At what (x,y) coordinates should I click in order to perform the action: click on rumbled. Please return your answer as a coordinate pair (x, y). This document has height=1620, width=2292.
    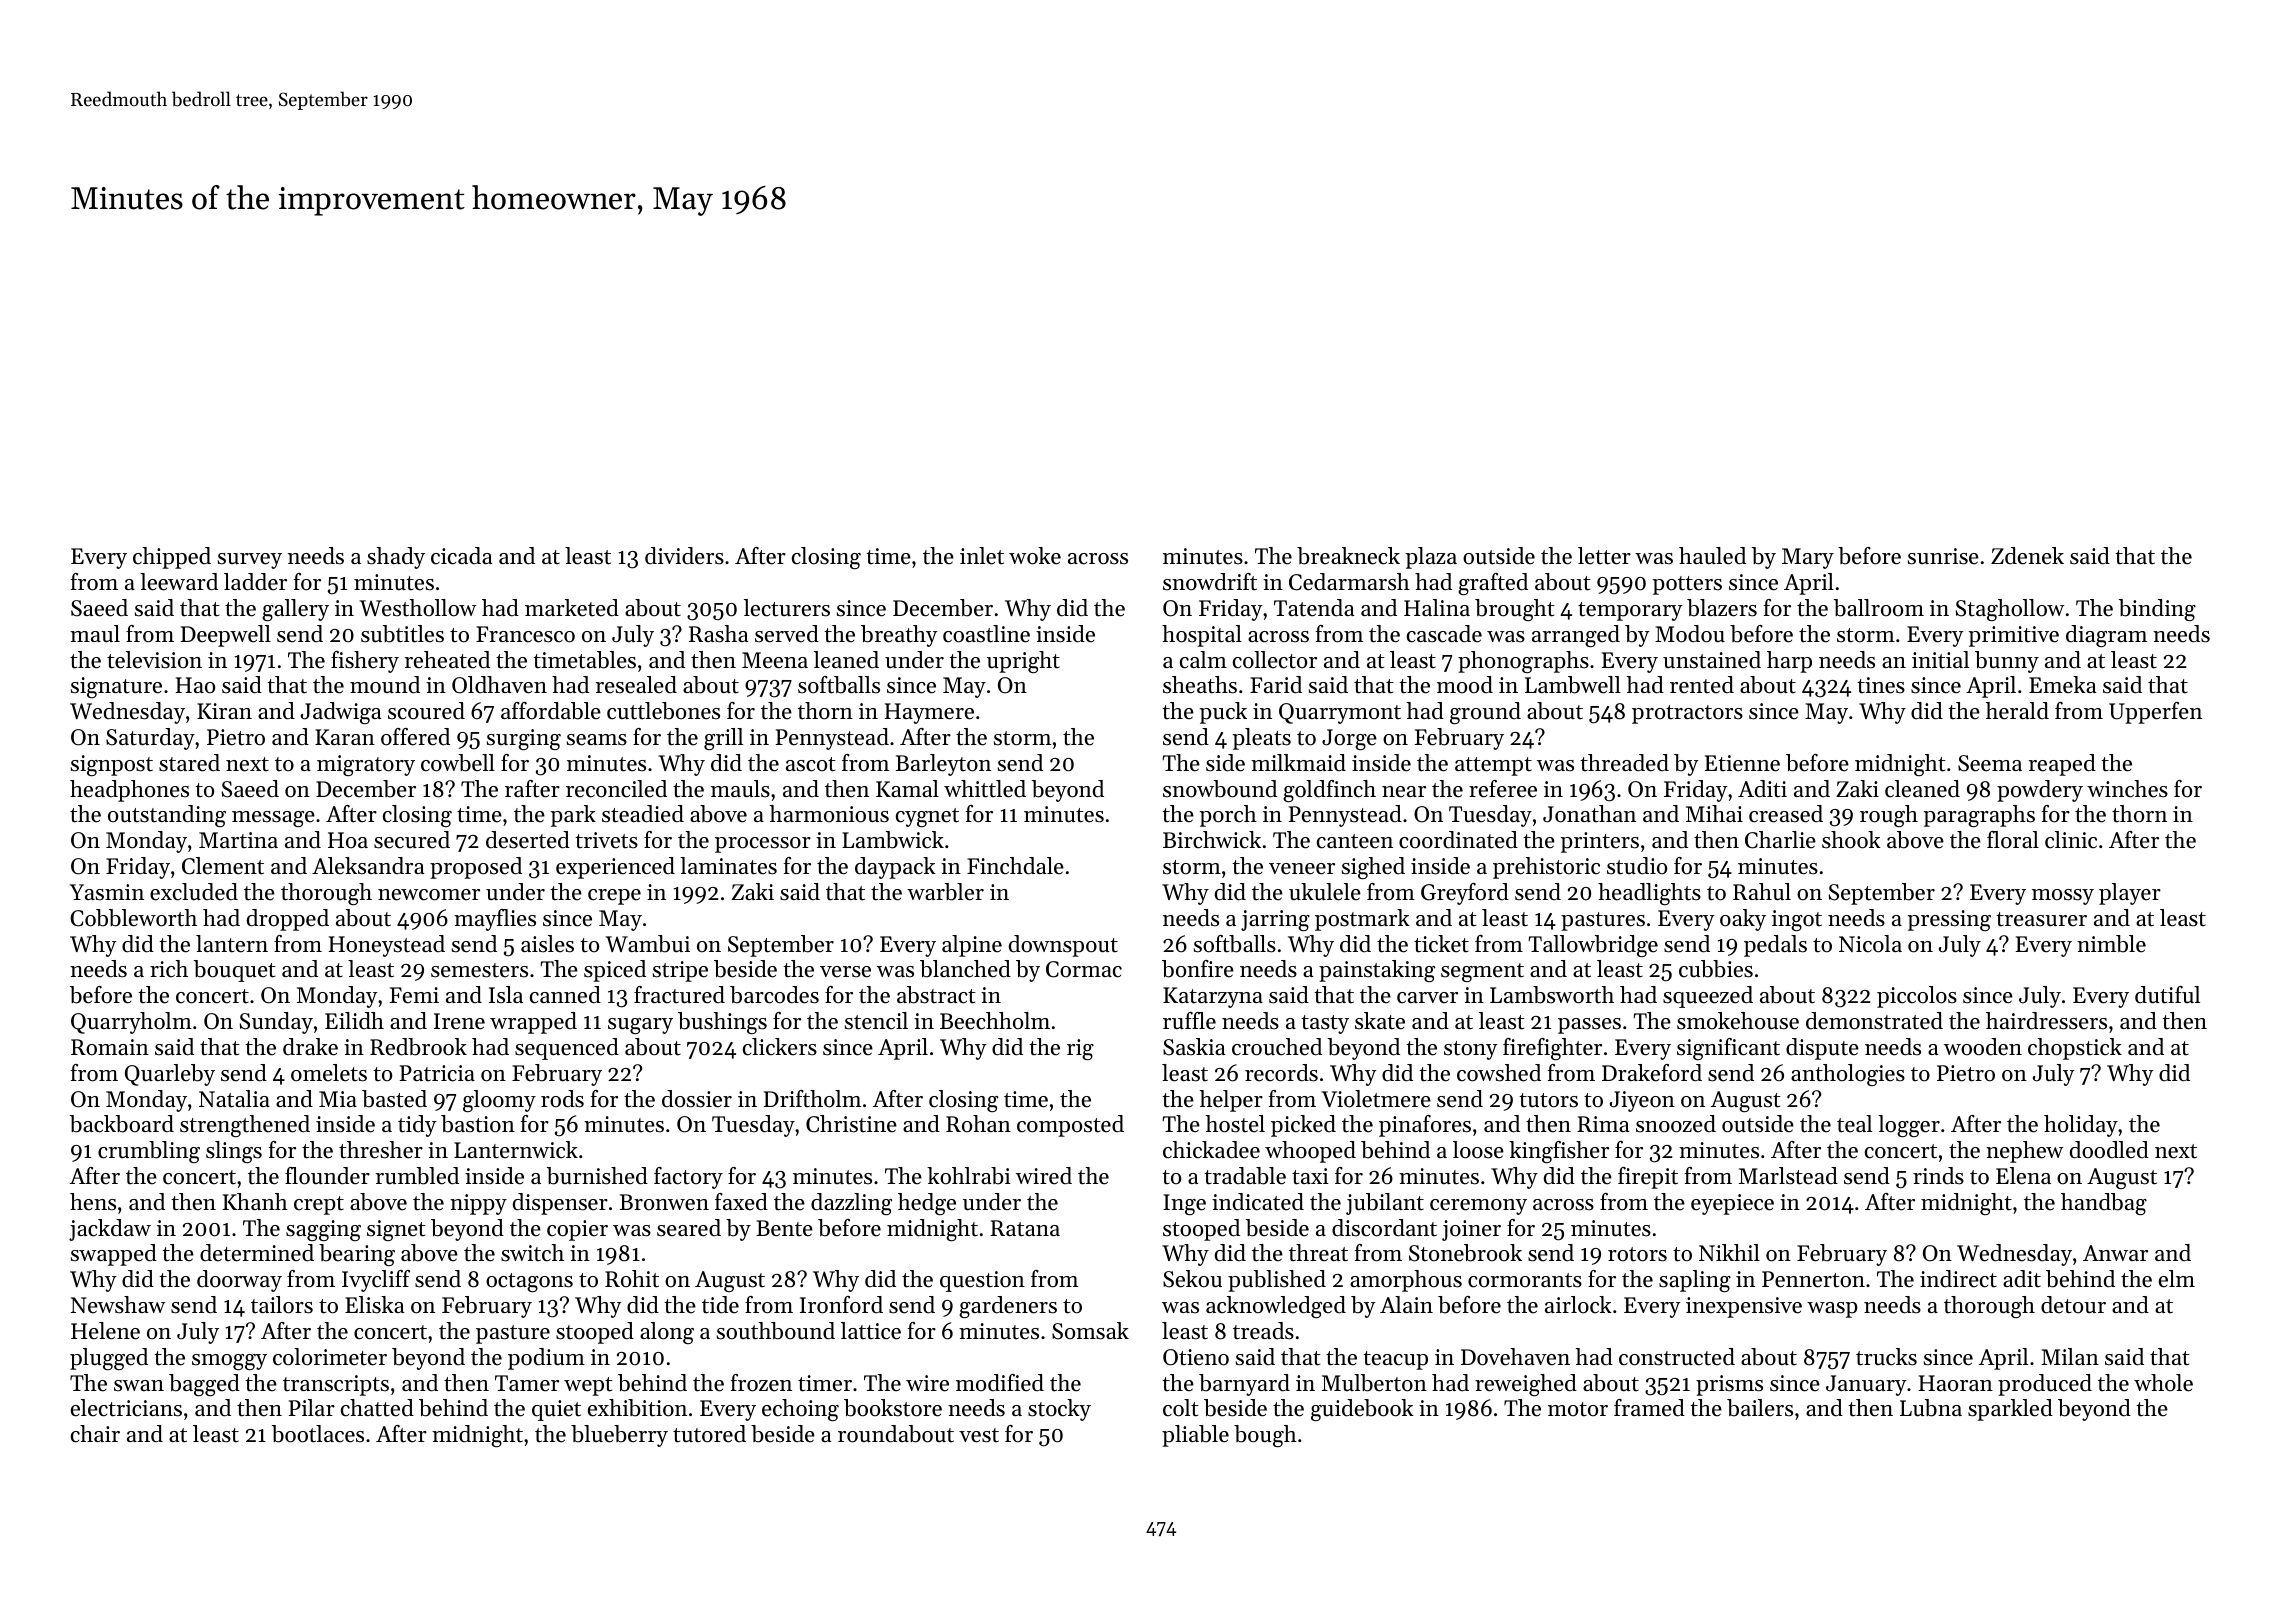
    Looking at the image, I should click on (417, 1176).
